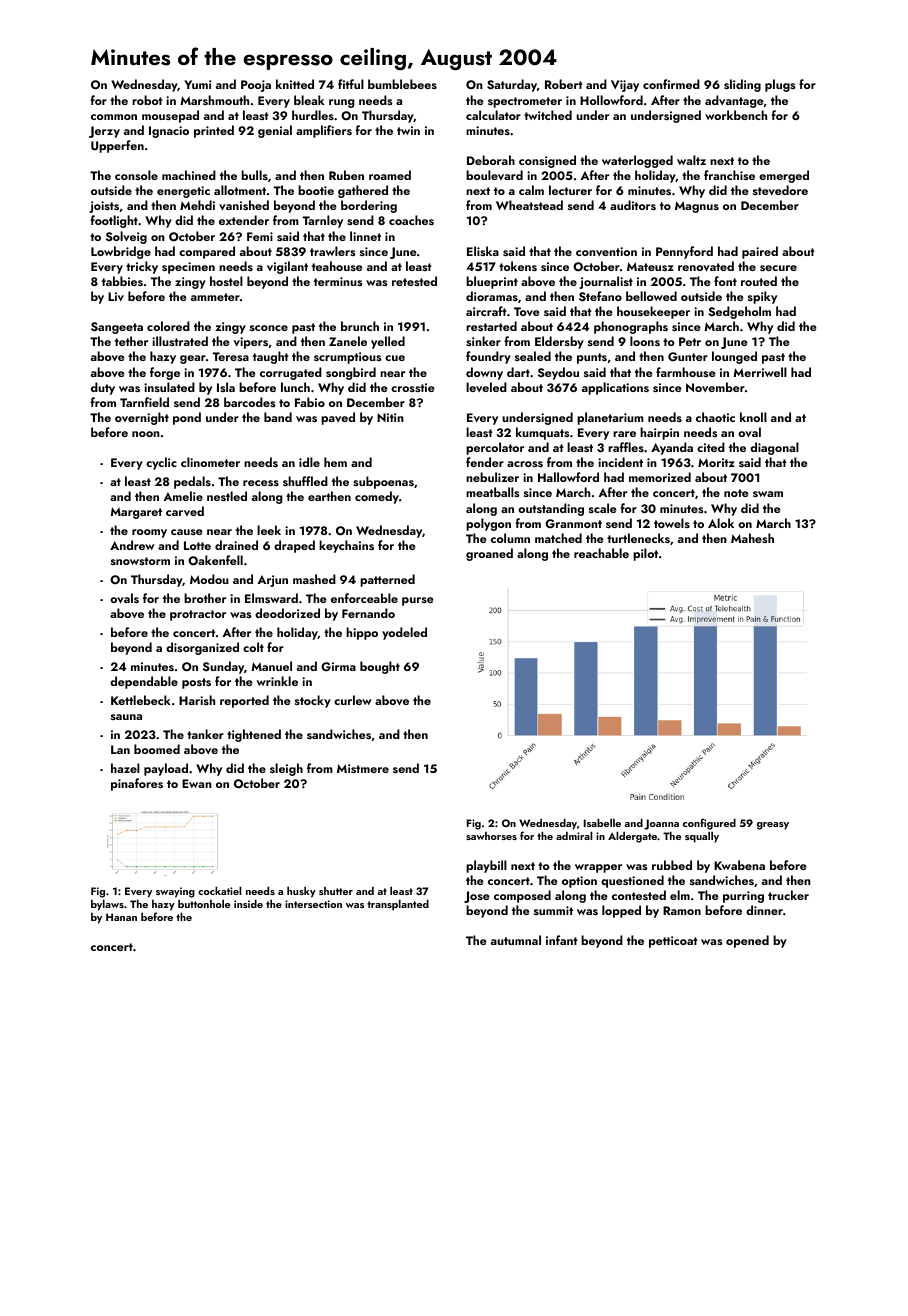  Describe the element at coordinates (773, 826) in the document. I see `greasy` at that location.
